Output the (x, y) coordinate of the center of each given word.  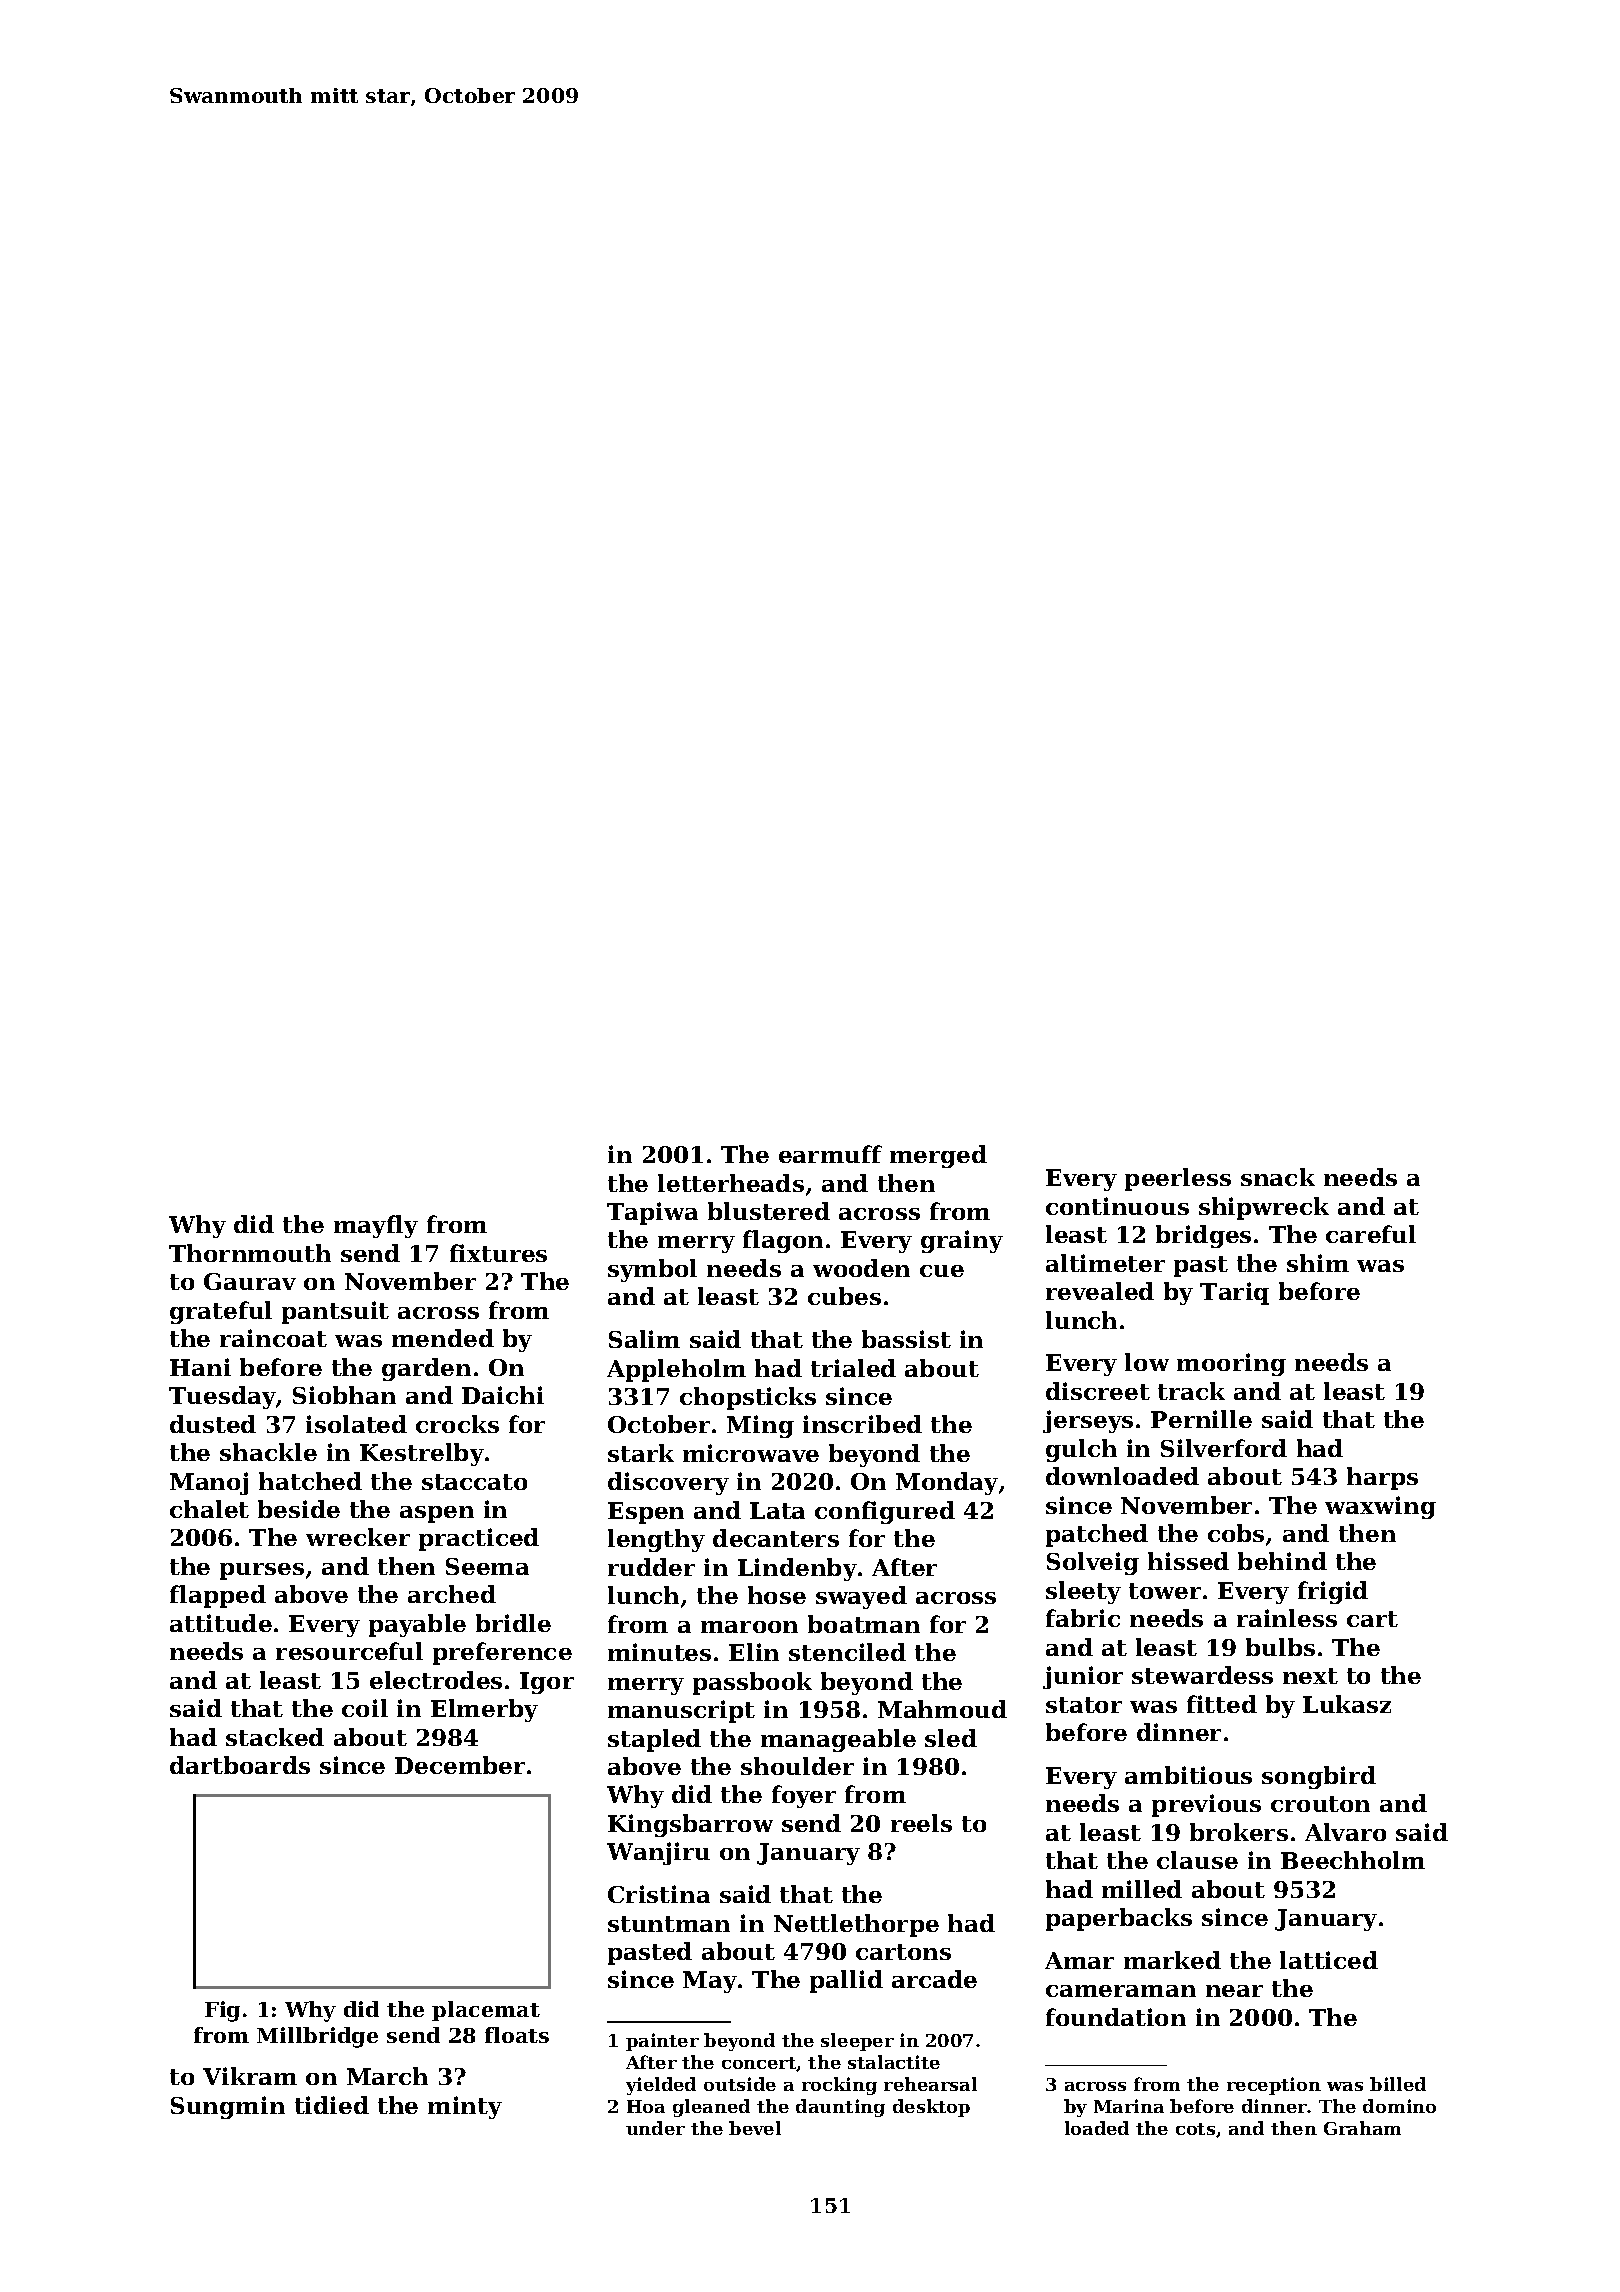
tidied (332, 2105)
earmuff (830, 1154)
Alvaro (1345, 1832)
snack (1278, 1177)
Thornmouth (250, 1253)
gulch (1081, 1450)
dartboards (240, 1765)
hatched (310, 1481)
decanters (776, 1538)
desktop (931, 2108)
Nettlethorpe (856, 1925)
